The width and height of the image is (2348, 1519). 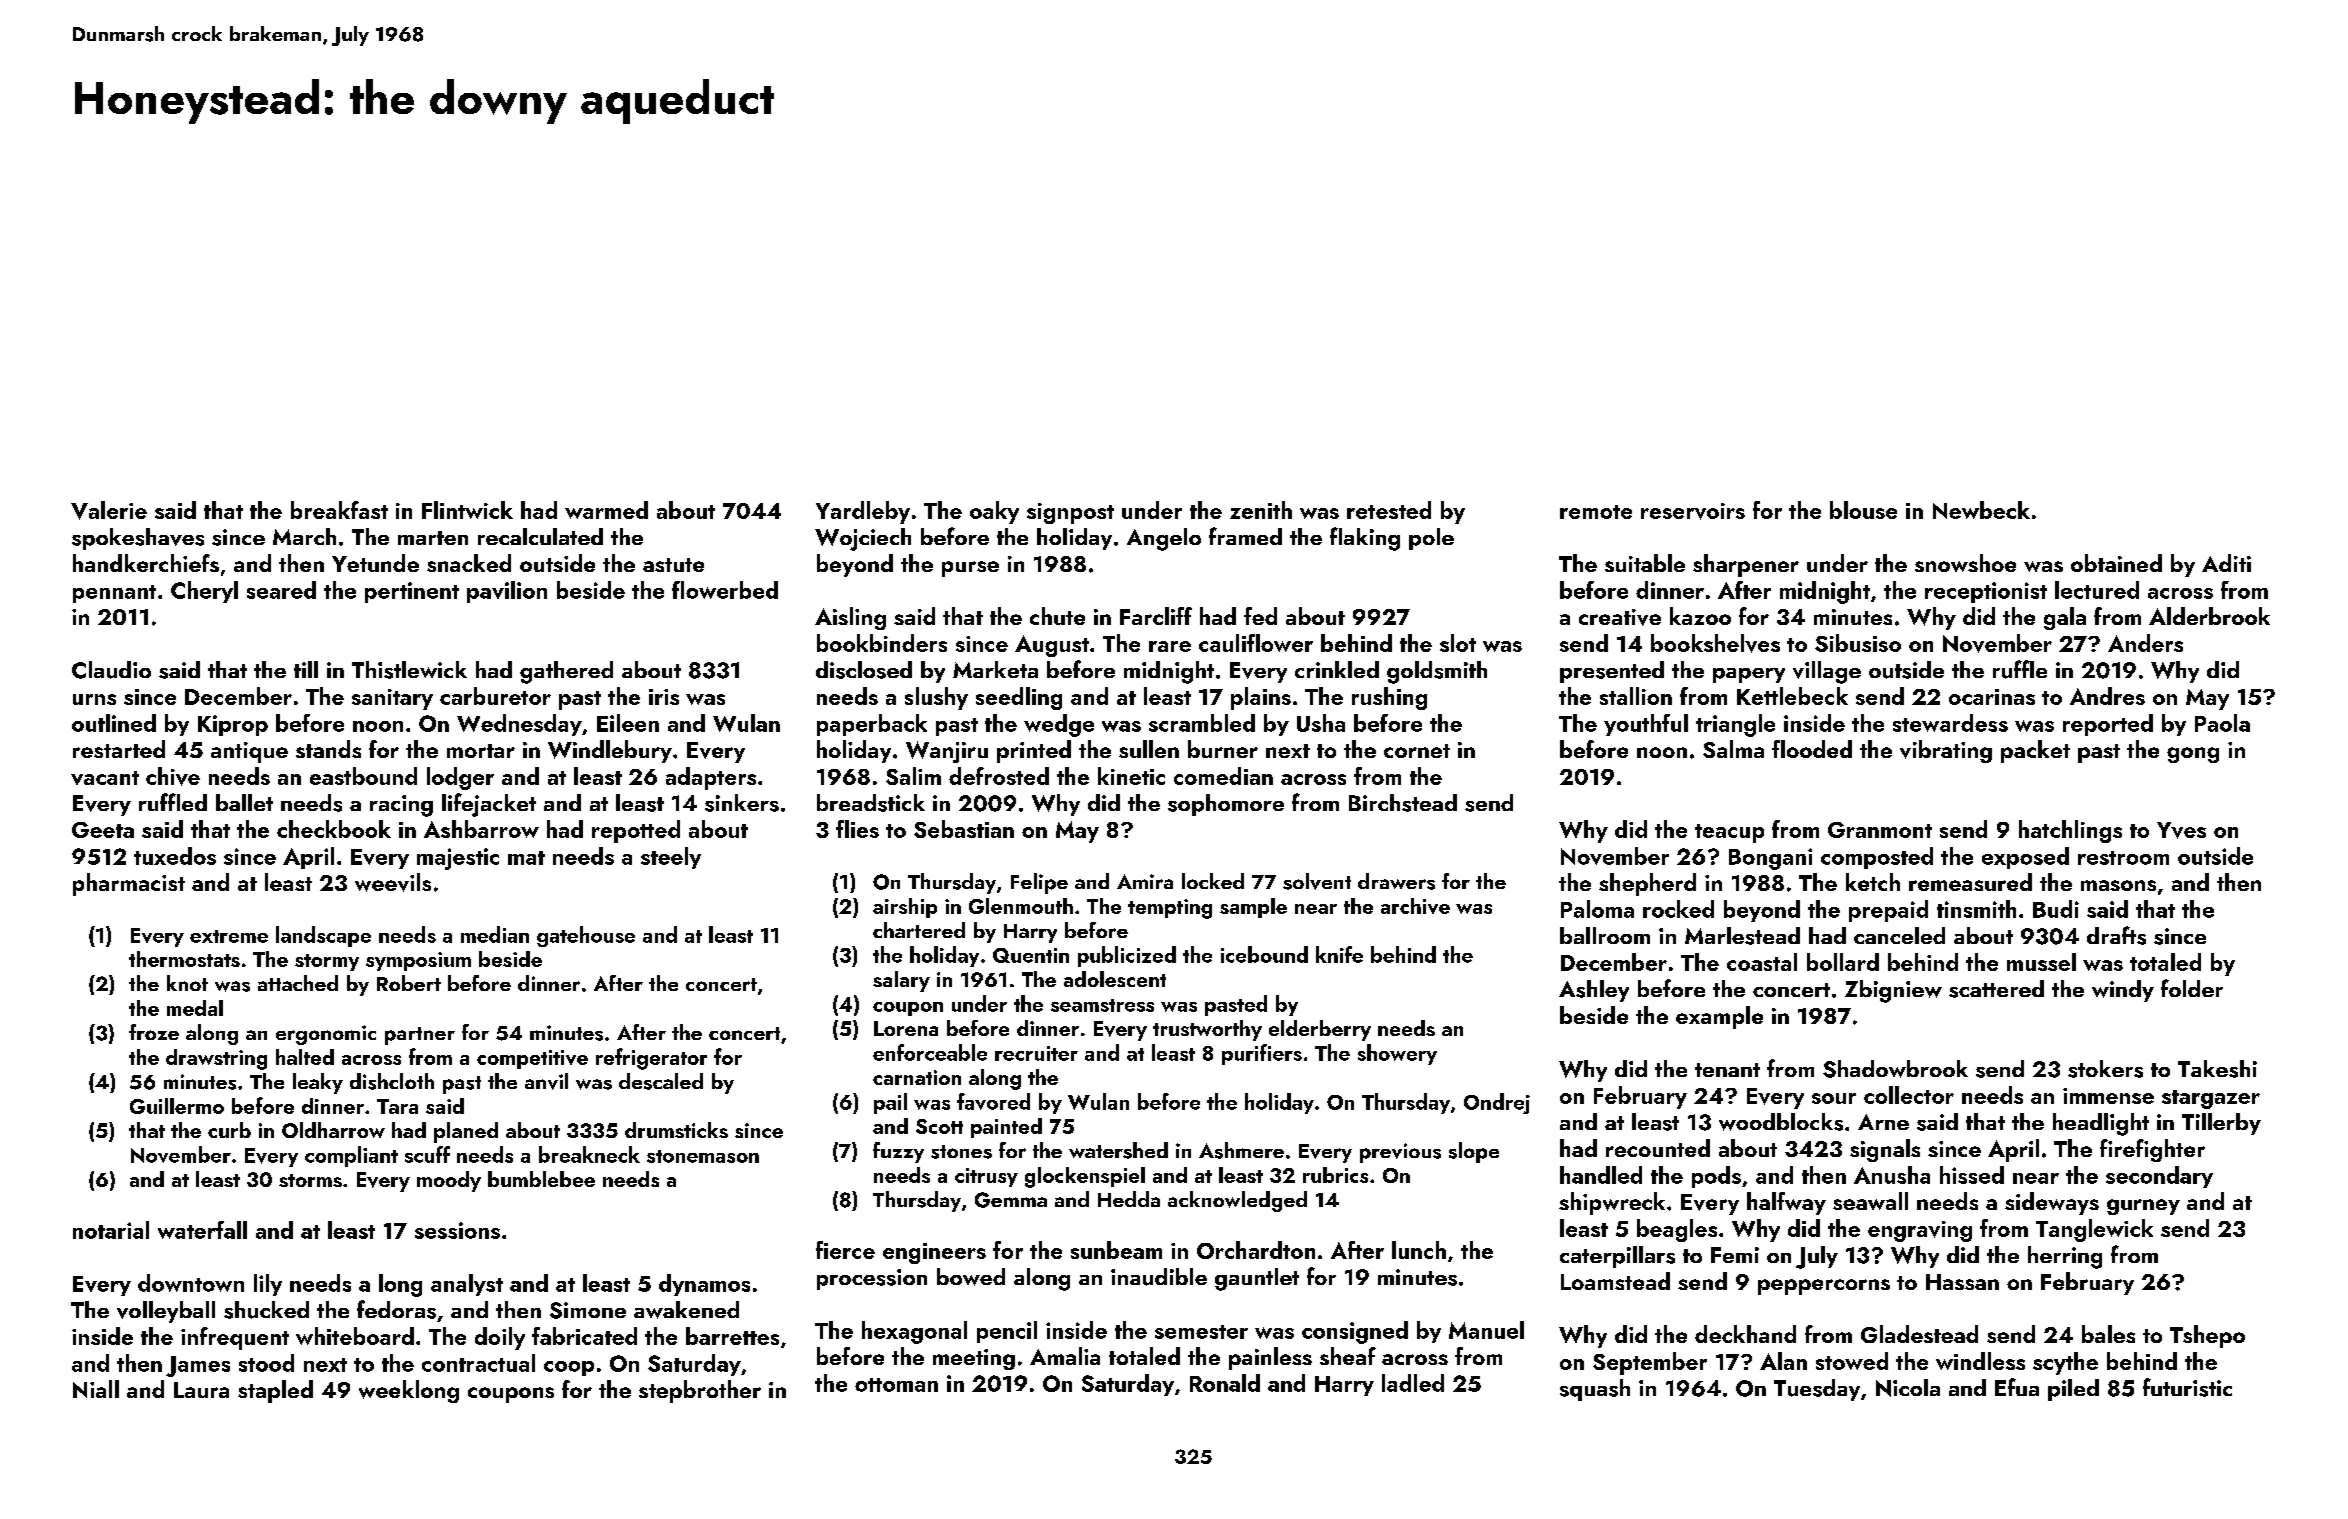 What do you see at coordinates (401, 806) in the image?
I see `racing` at bounding box center [401, 806].
